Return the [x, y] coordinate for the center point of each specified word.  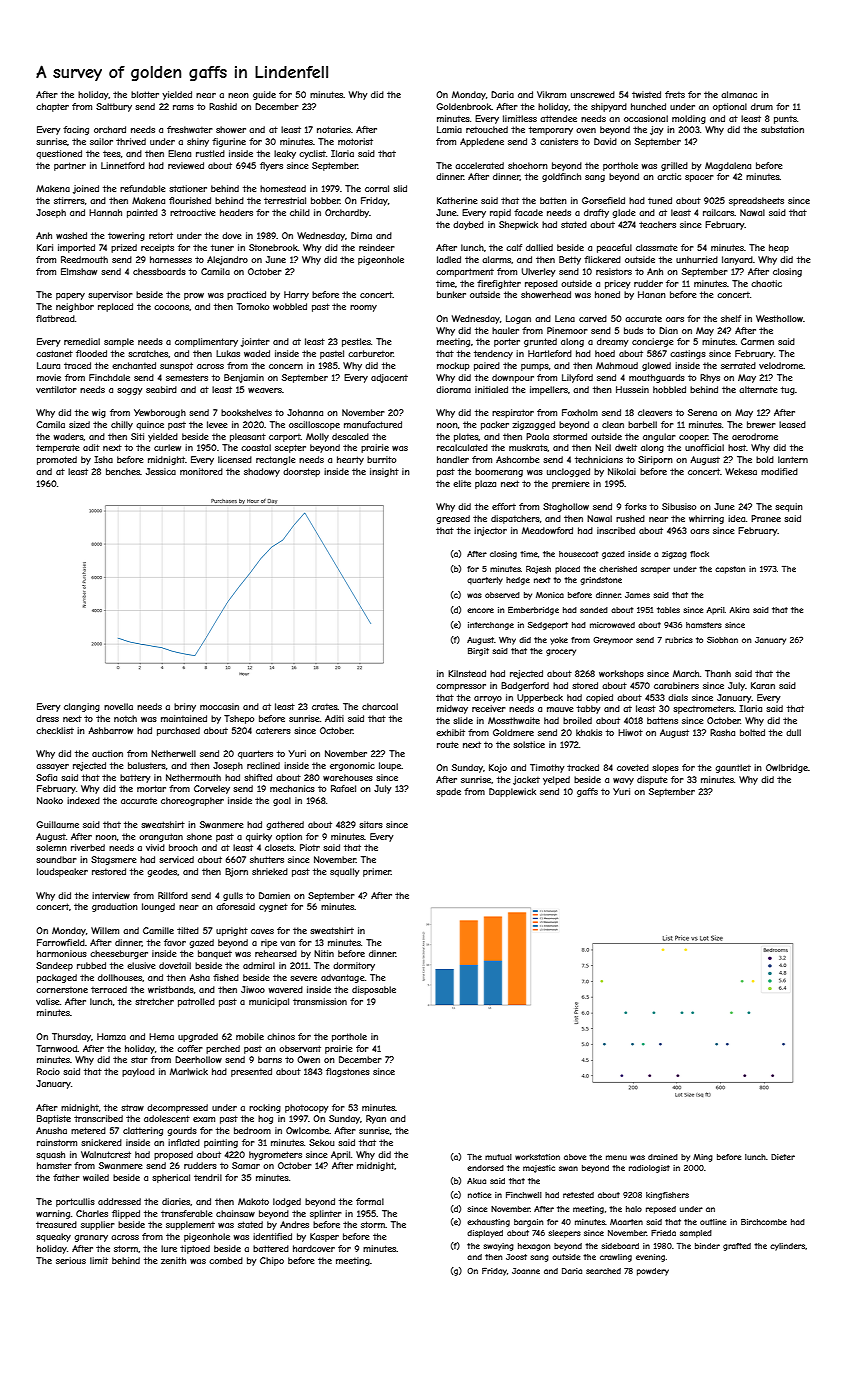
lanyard [737, 260]
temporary [551, 130]
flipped [126, 1214]
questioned [59, 154]
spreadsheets [756, 201]
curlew [167, 447]
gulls [233, 896]
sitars [371, 824]
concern [286, 366]
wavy [623, 781]
